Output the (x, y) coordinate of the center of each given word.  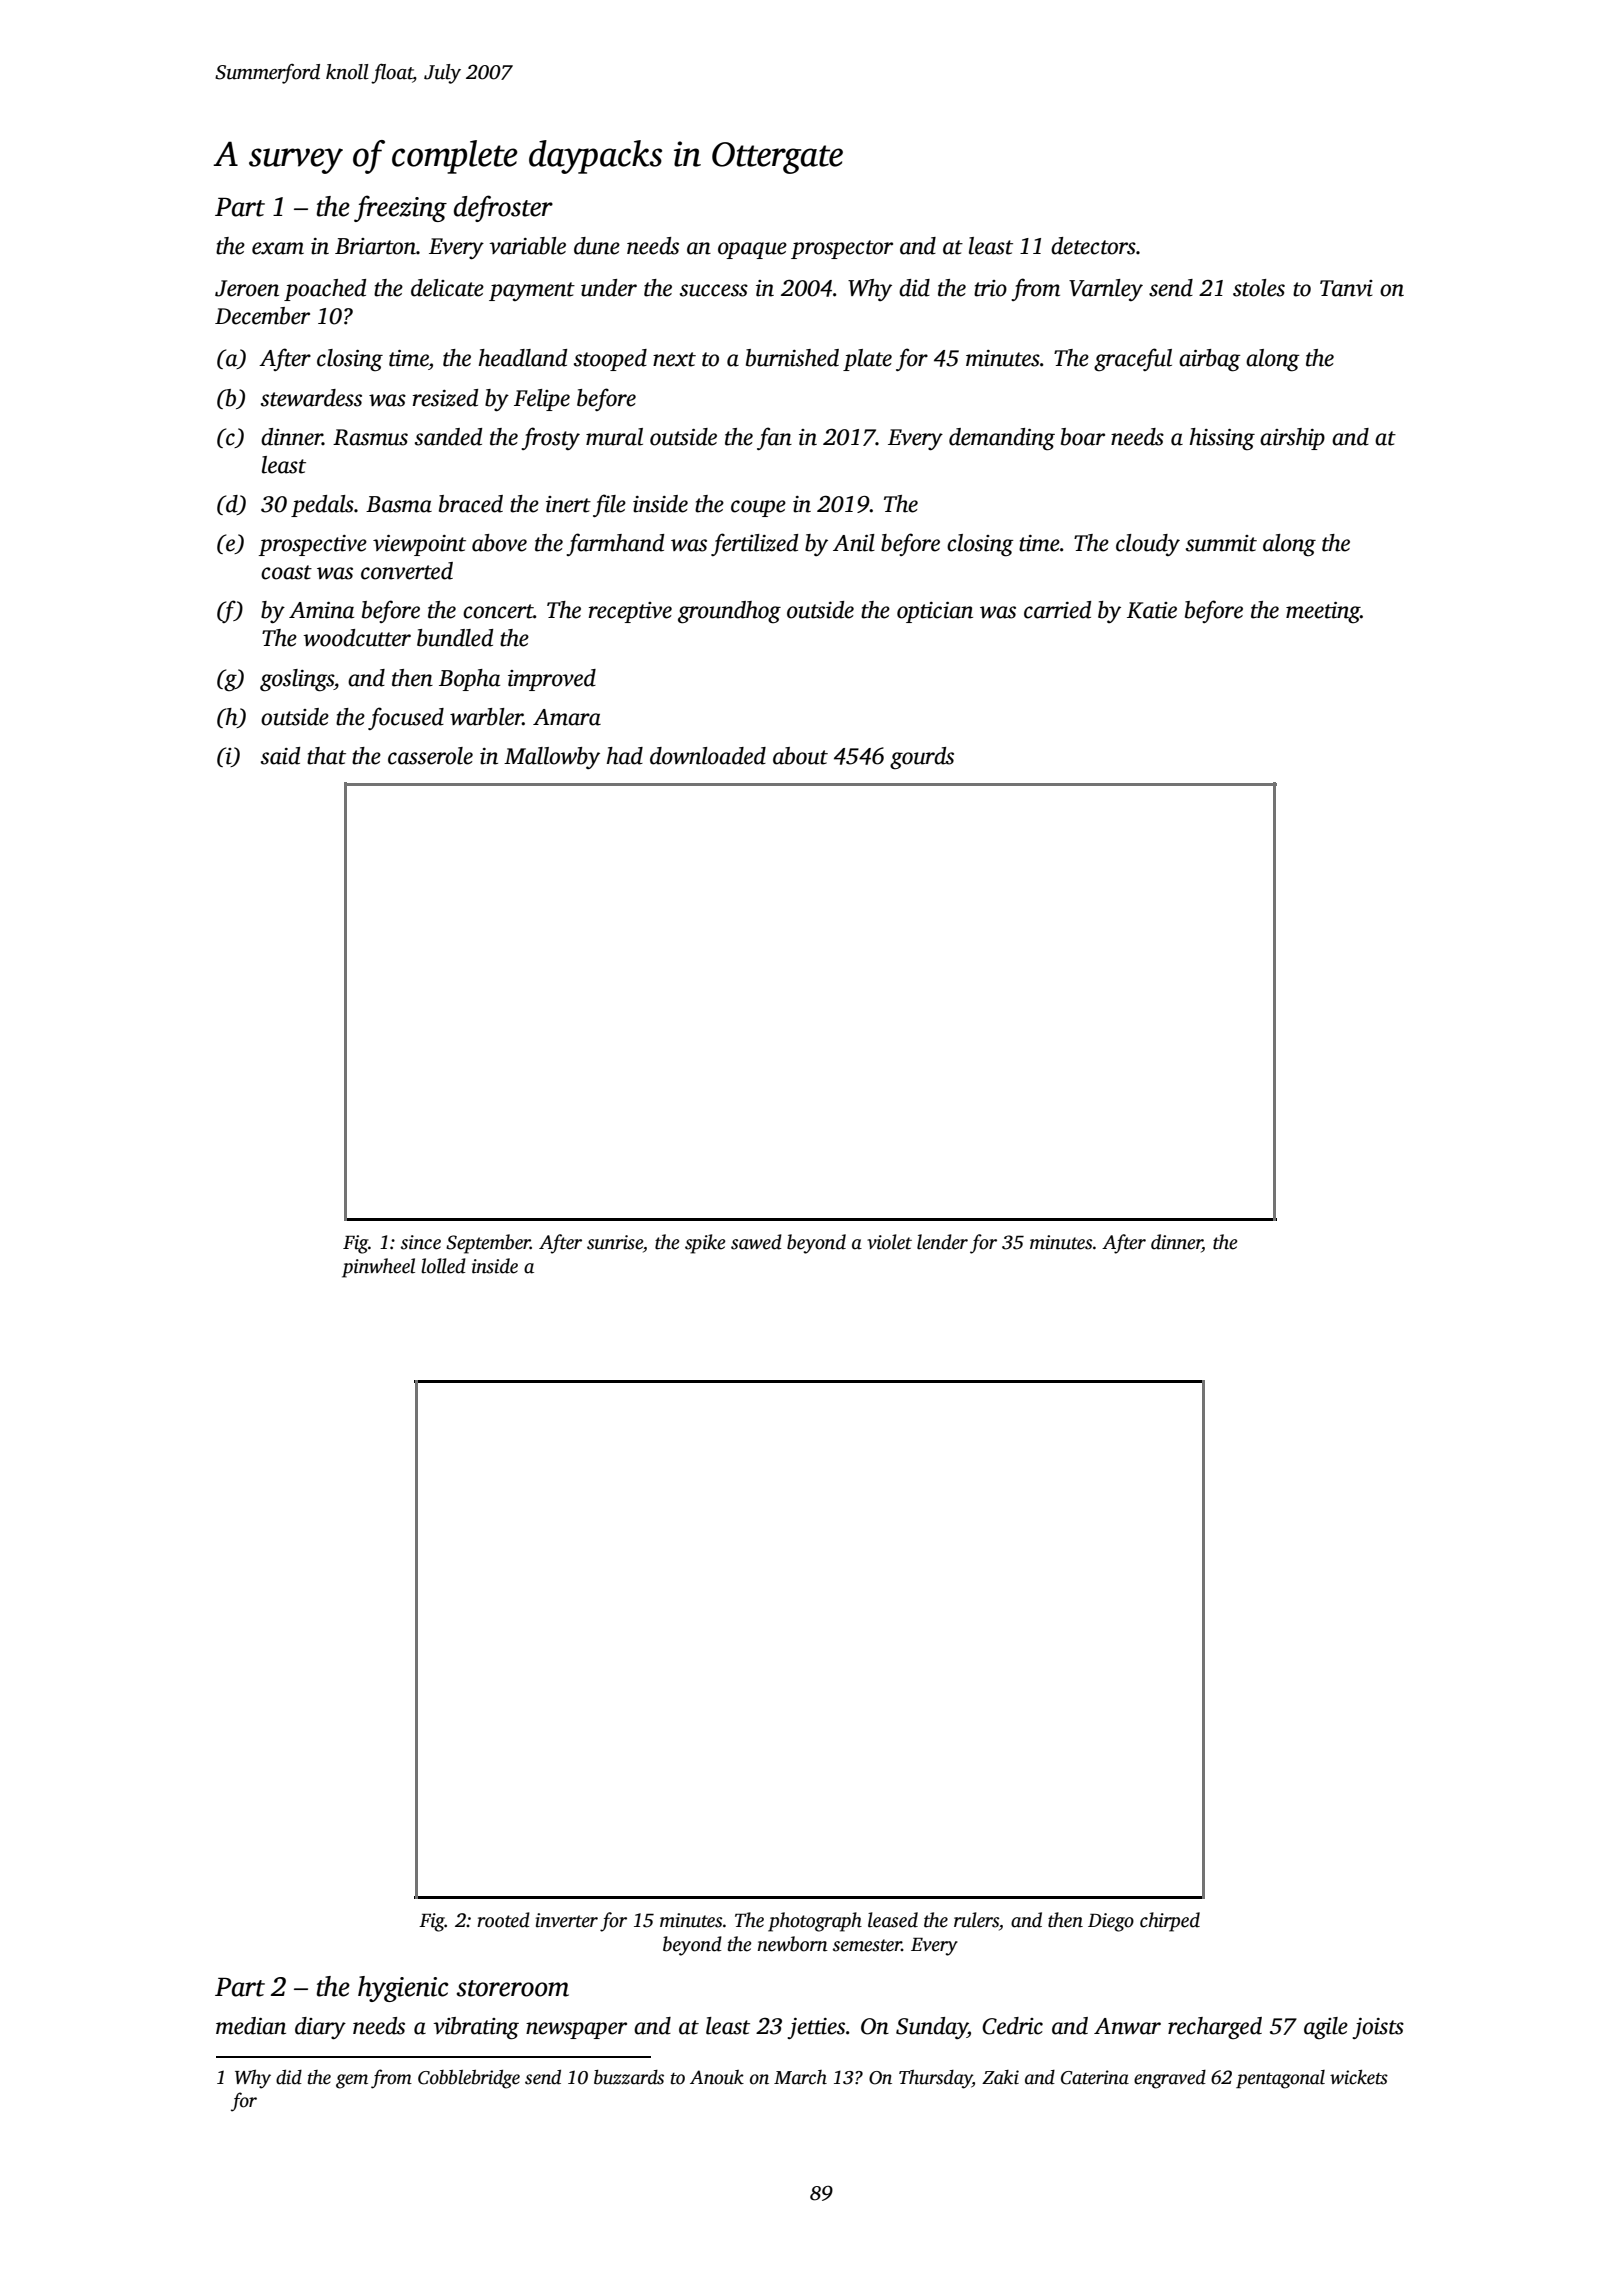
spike (705, 1244)
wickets (1359, 2077)
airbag (1210, 360)
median (251, 2026)
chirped (1170, 1922)
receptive (630, 612)
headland (523, 358)
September (488, 1244)
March (800, 2077)
